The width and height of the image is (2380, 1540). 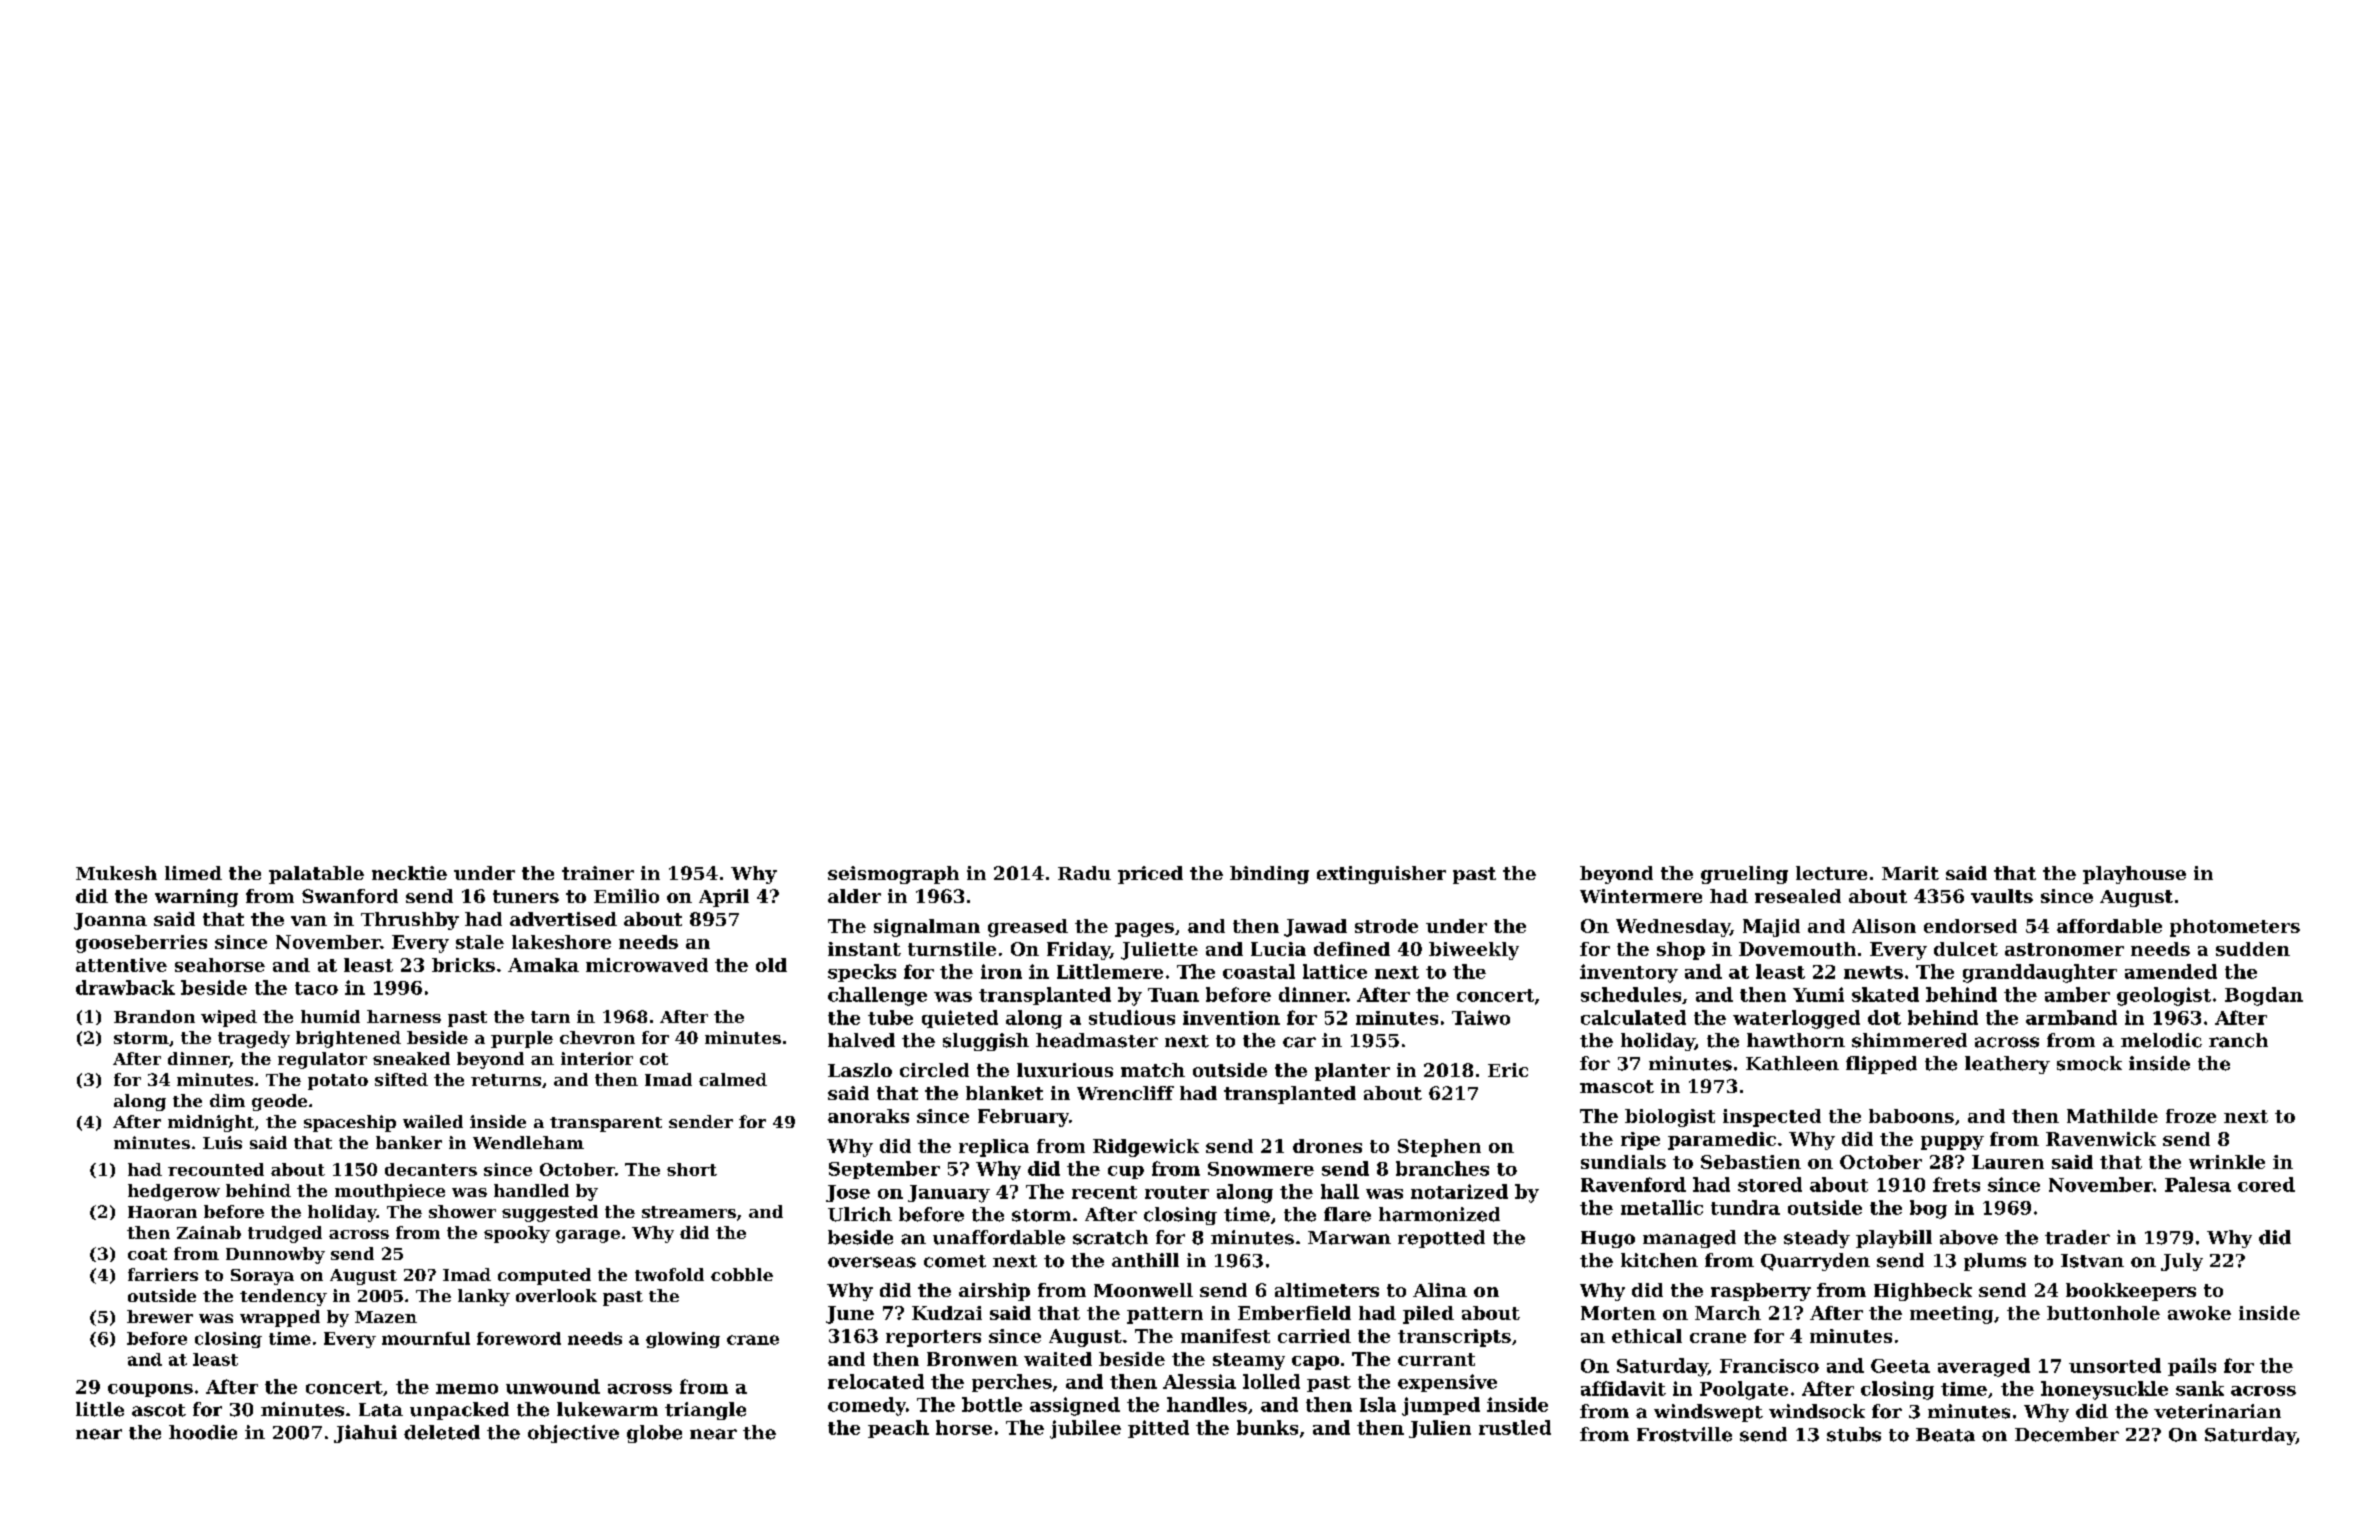 I want to click on expensive, so click(x=1447, y=1383).
